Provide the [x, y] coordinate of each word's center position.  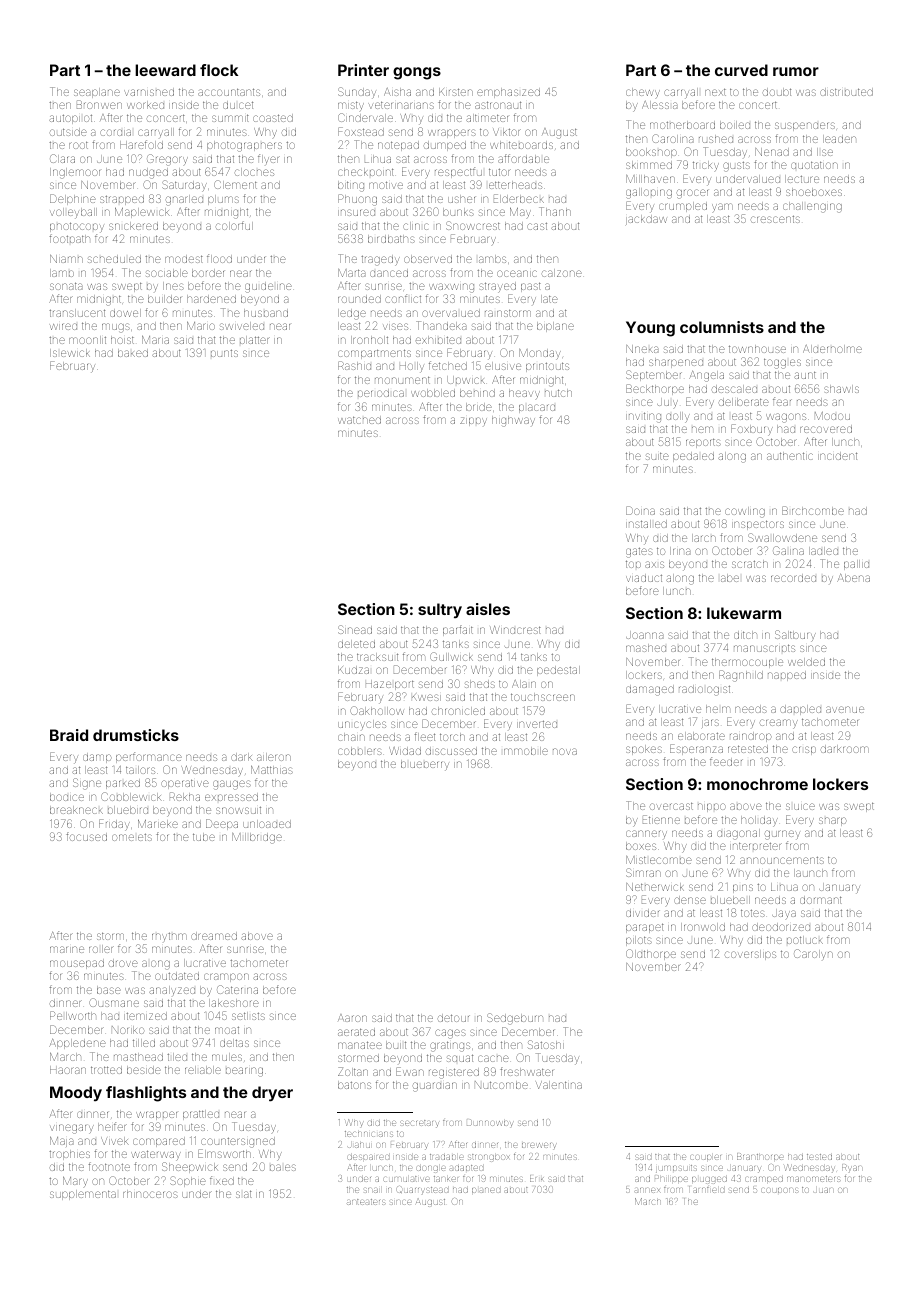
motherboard [682, 125]
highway [513, 421]
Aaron [352, 1018]
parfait [458, 630]
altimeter [487, 118]
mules [227, 1057]
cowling [745, 512]
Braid [69, 735]
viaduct [644, 578]
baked [133, 353]
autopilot [70, 119]
